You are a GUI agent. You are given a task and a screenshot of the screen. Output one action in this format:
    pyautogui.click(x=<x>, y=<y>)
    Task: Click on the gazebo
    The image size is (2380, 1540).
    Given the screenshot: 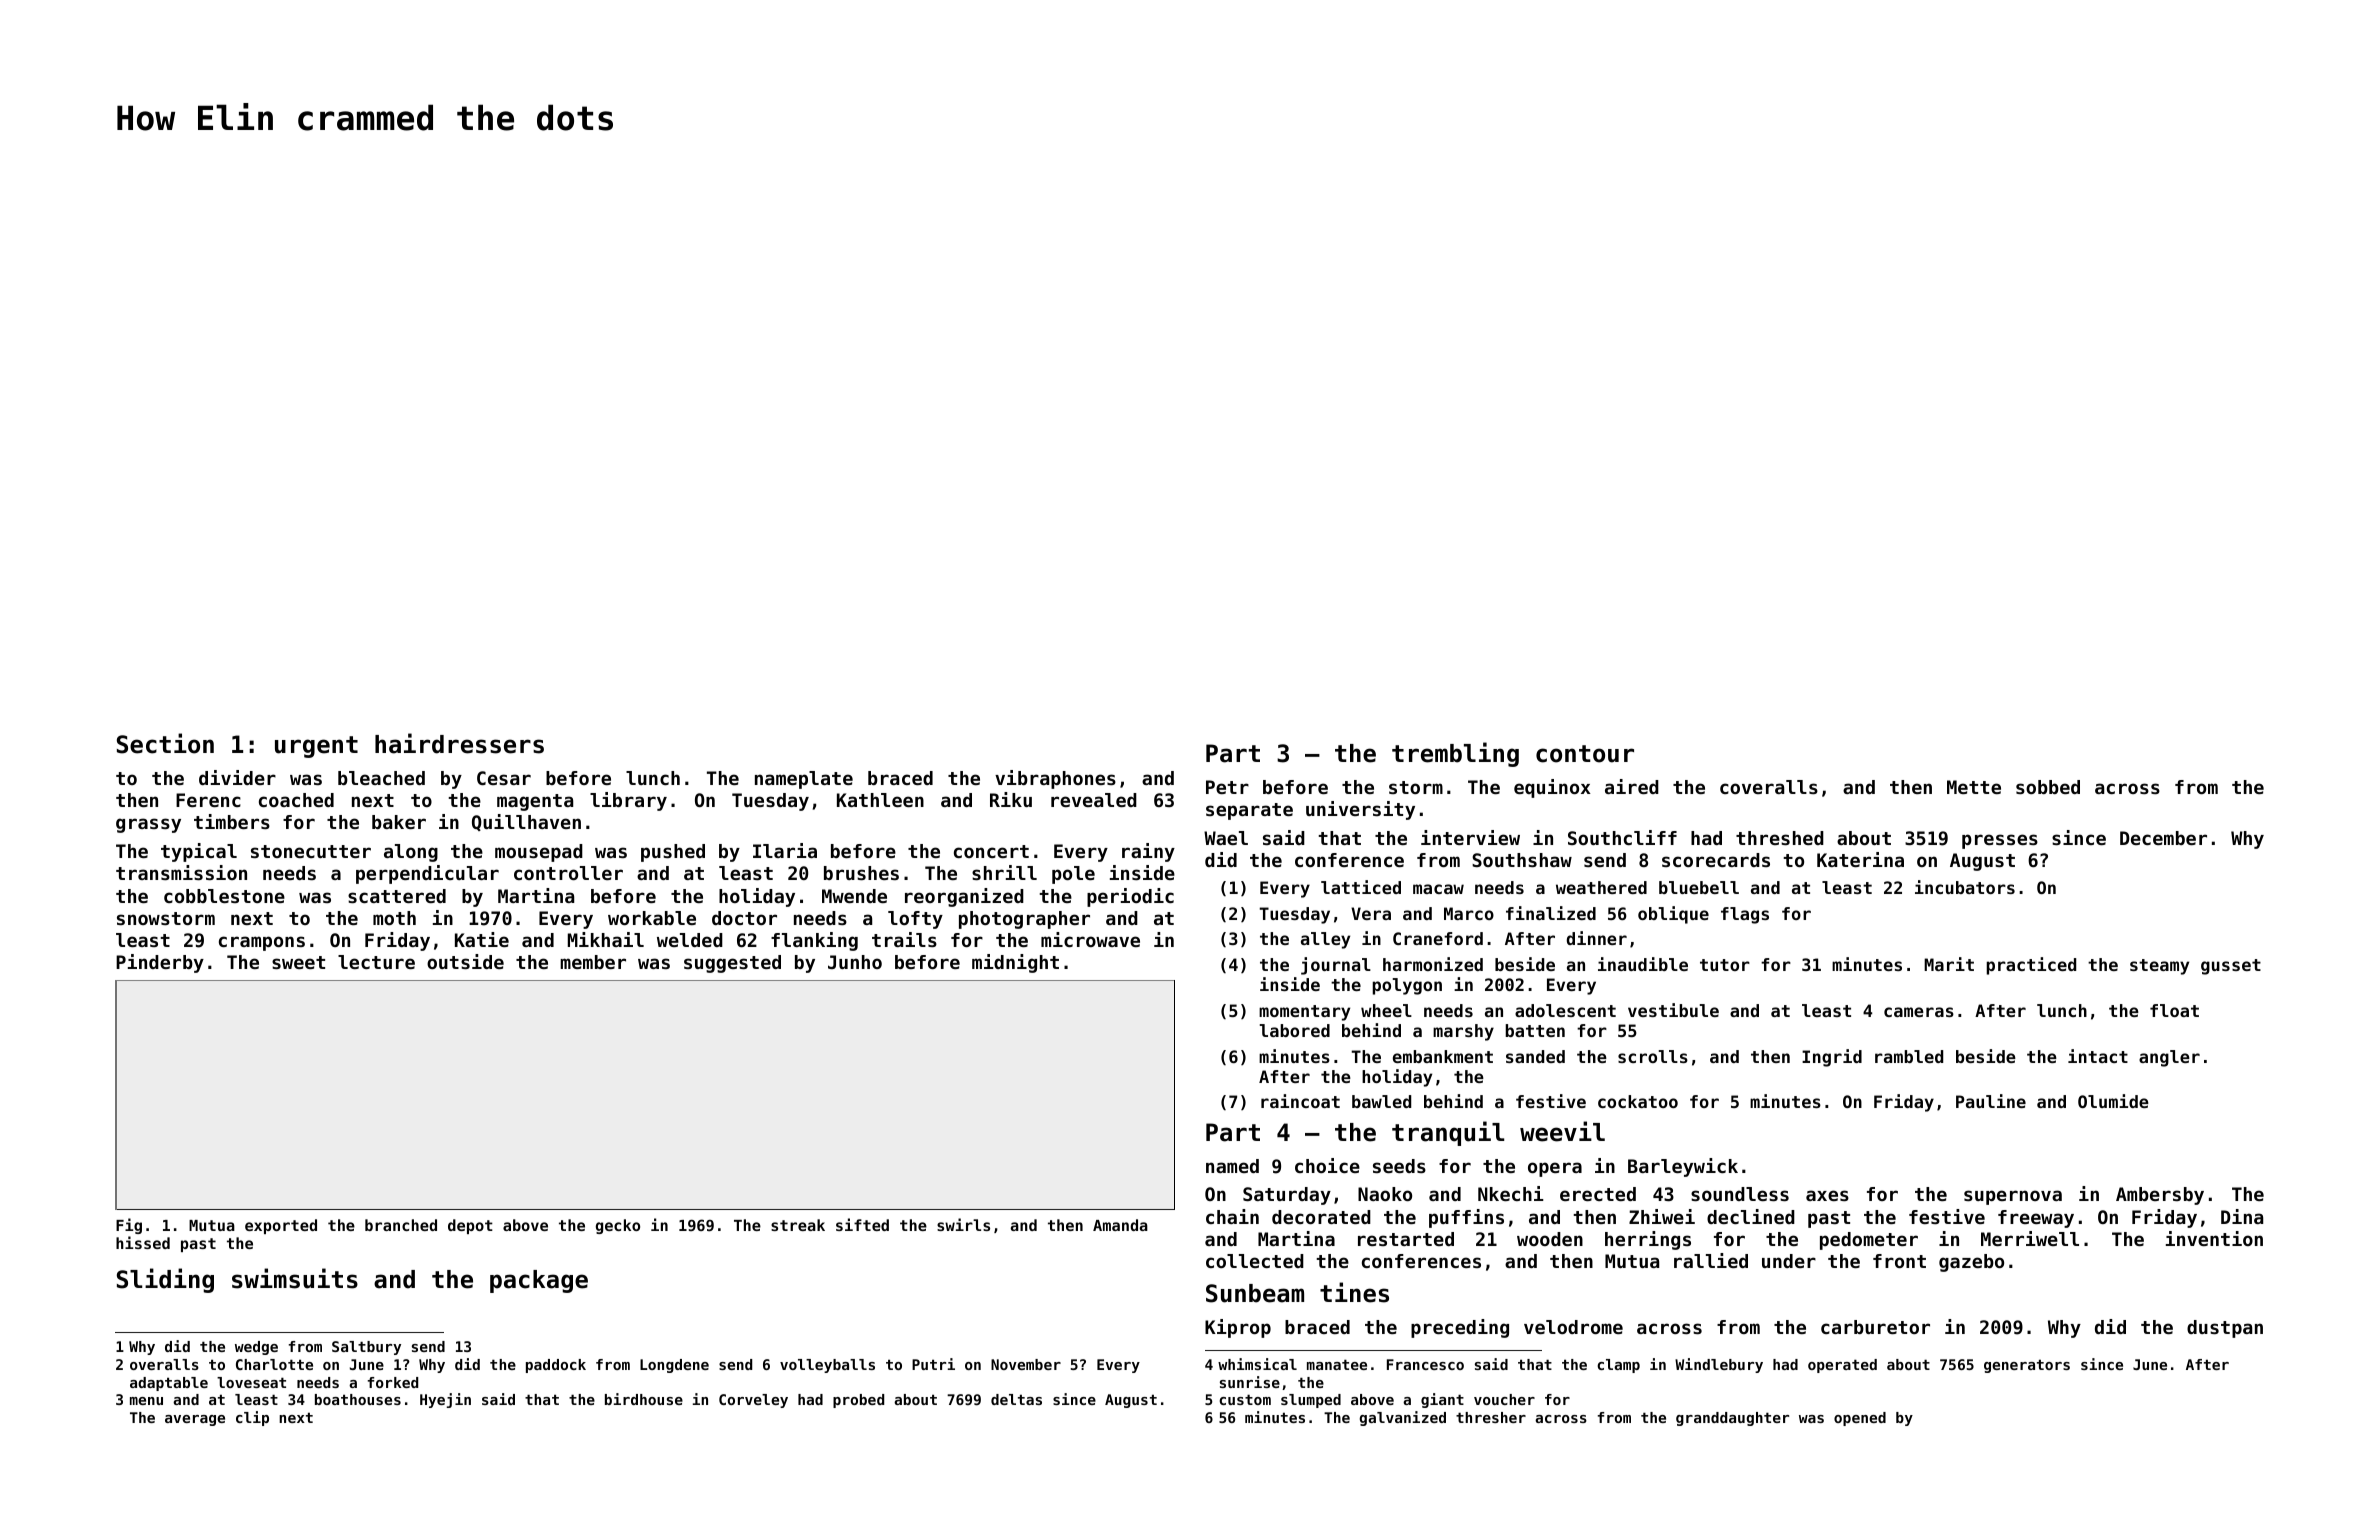 What is the action you would take?
    pyautogui.click(x=1971, y=1263)
